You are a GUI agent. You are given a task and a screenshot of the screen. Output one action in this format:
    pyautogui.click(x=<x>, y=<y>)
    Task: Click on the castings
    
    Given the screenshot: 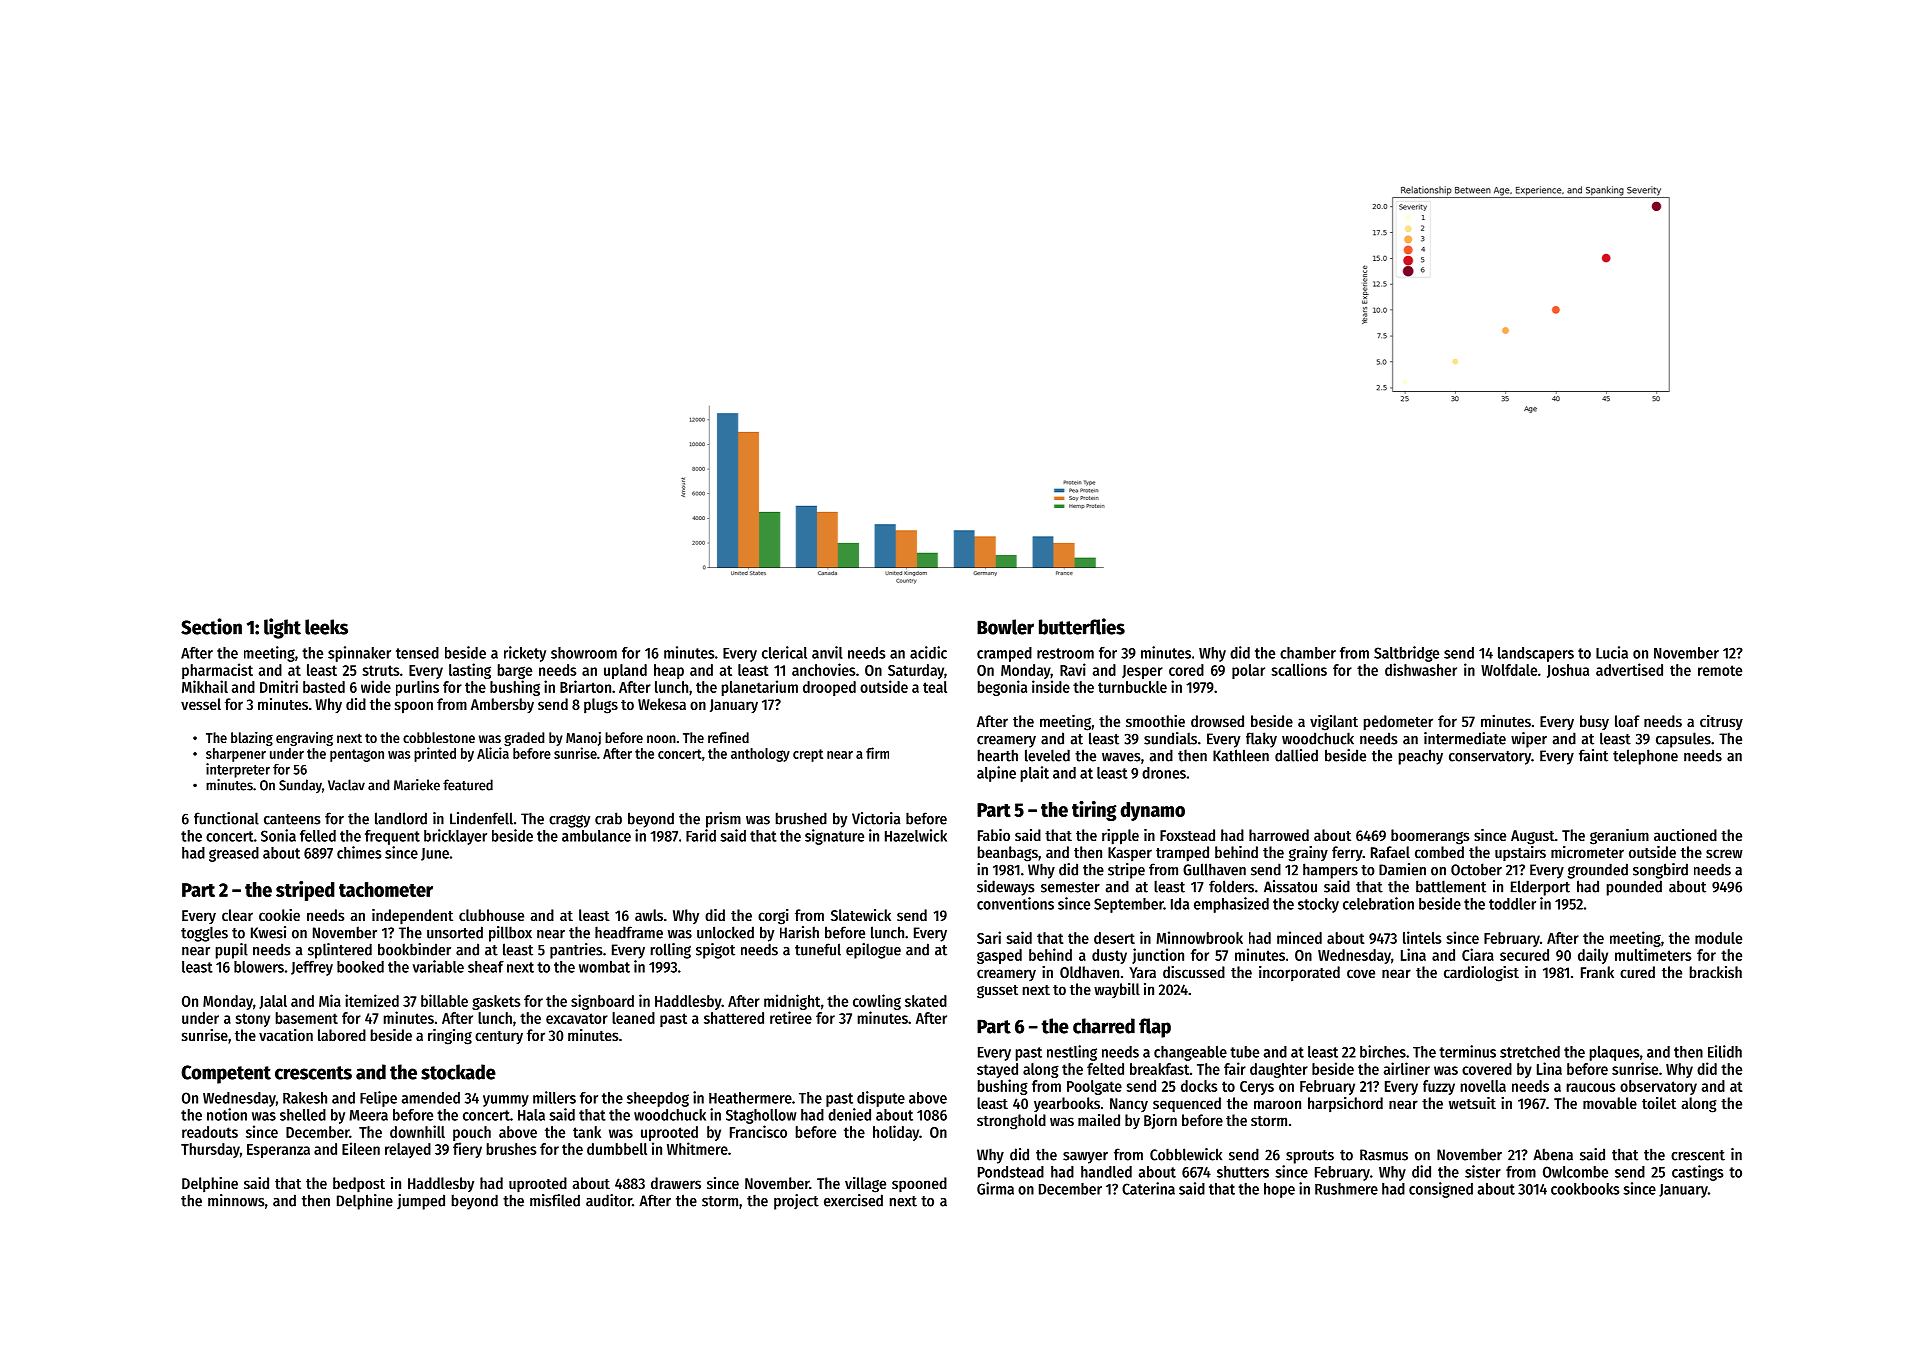 What is the action you would take?
    pyautogui.click(x=1698, y=1173)
